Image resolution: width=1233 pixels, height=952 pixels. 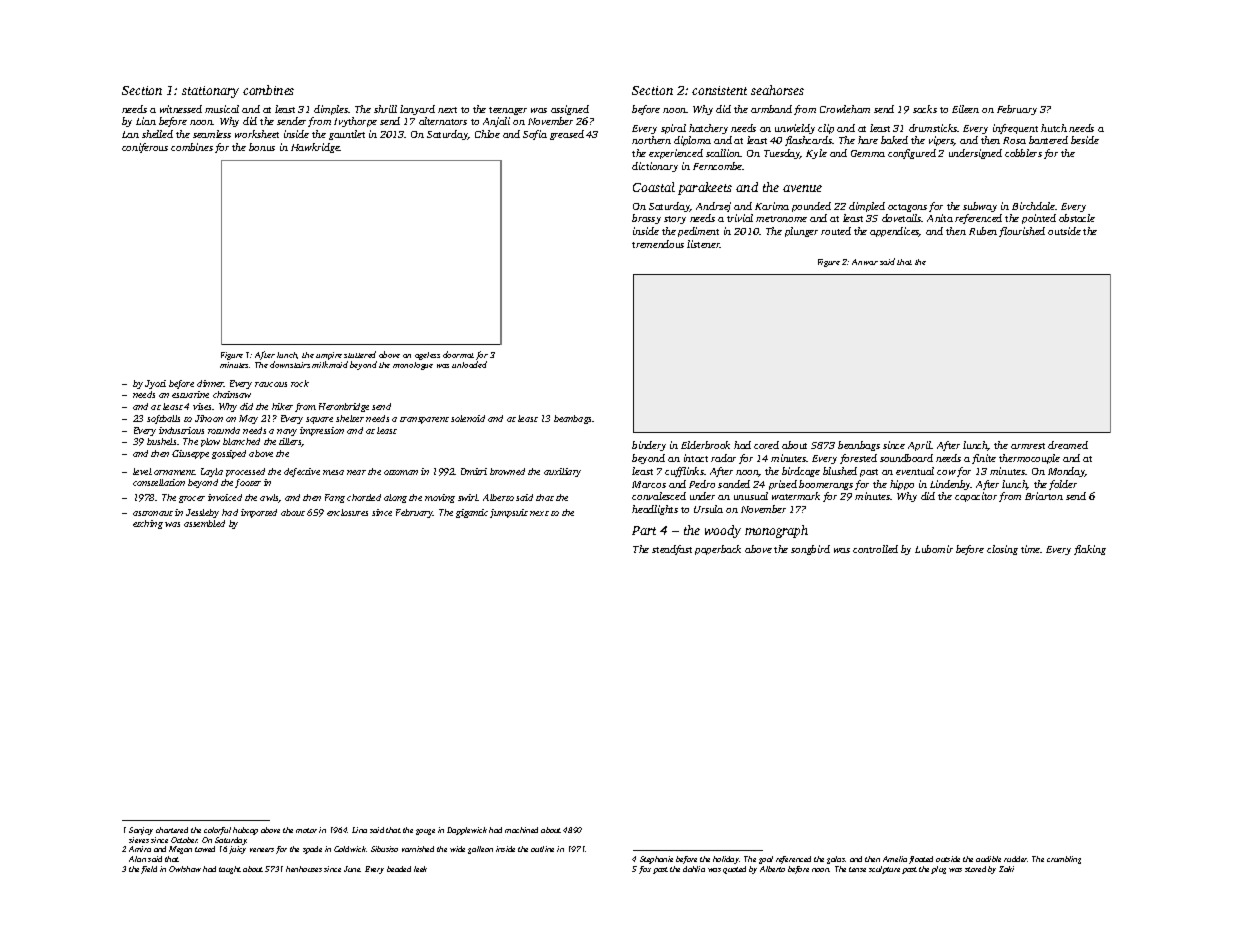 I want to click on softballs, so click(x=163, y=419).
